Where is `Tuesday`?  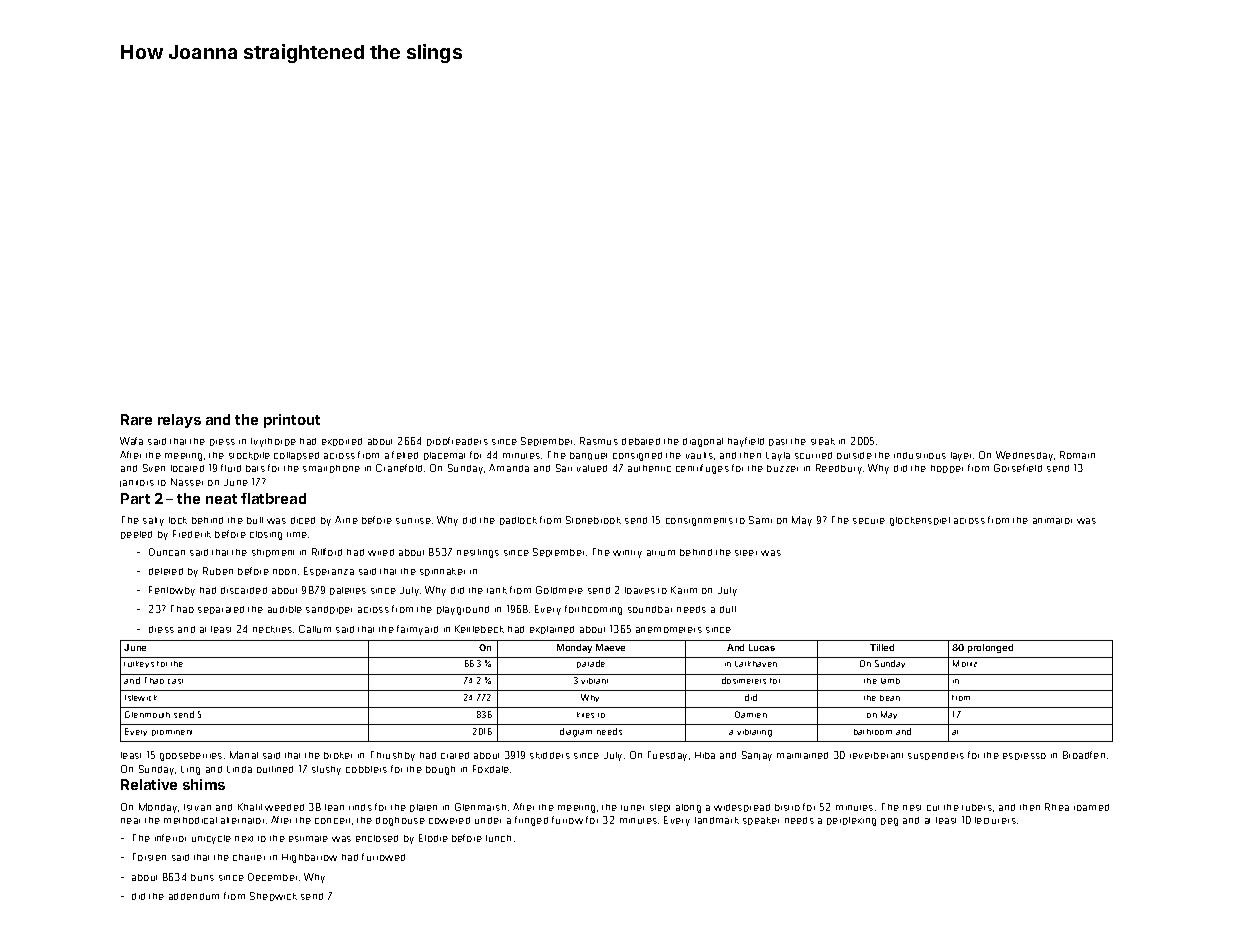 Tuesday is located at coordinates (667, 756).
